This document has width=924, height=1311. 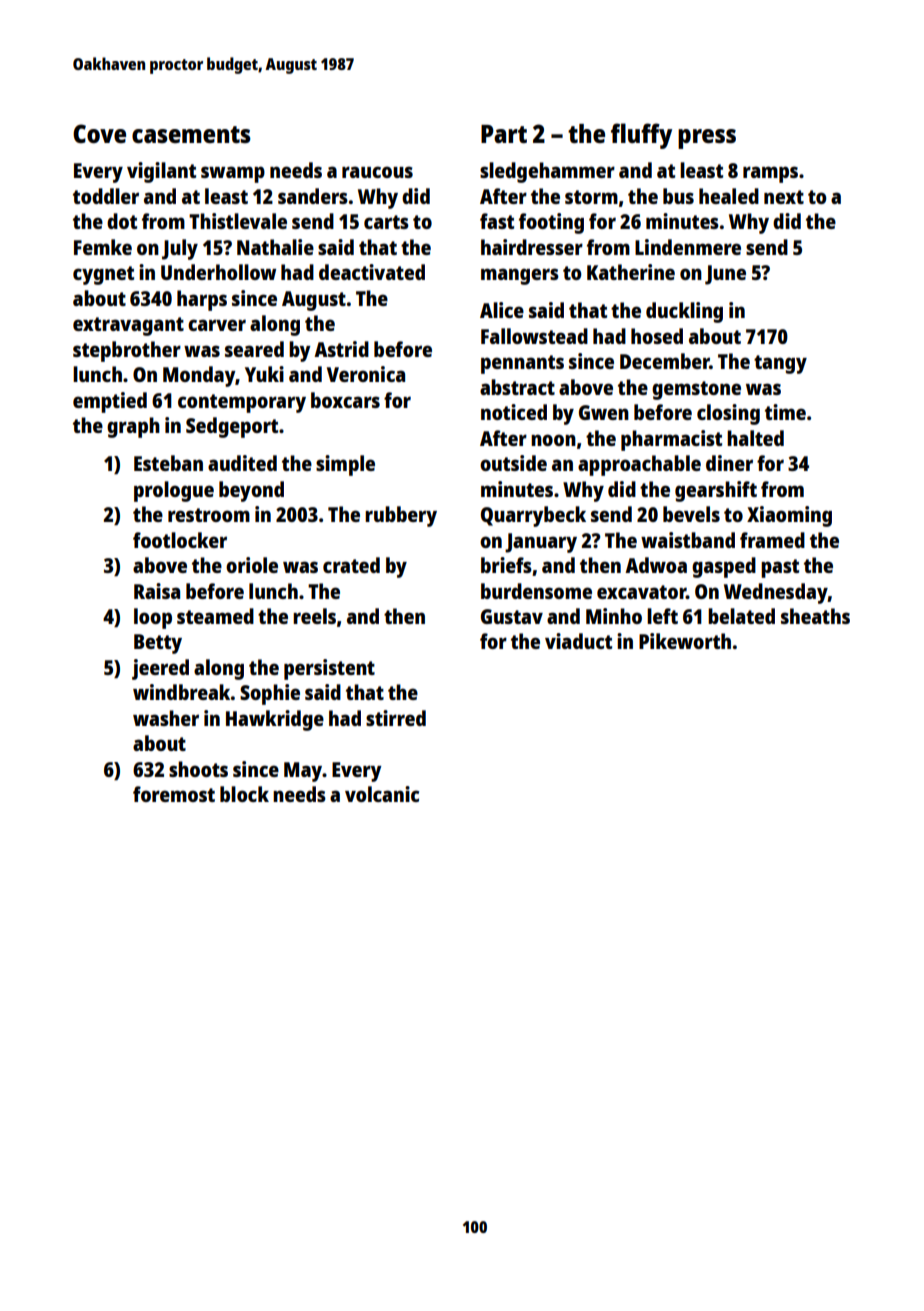 What do you see at coordinates (789, 516) in the document?
I see `Xiaoming` at bounding box center [789, 516].
